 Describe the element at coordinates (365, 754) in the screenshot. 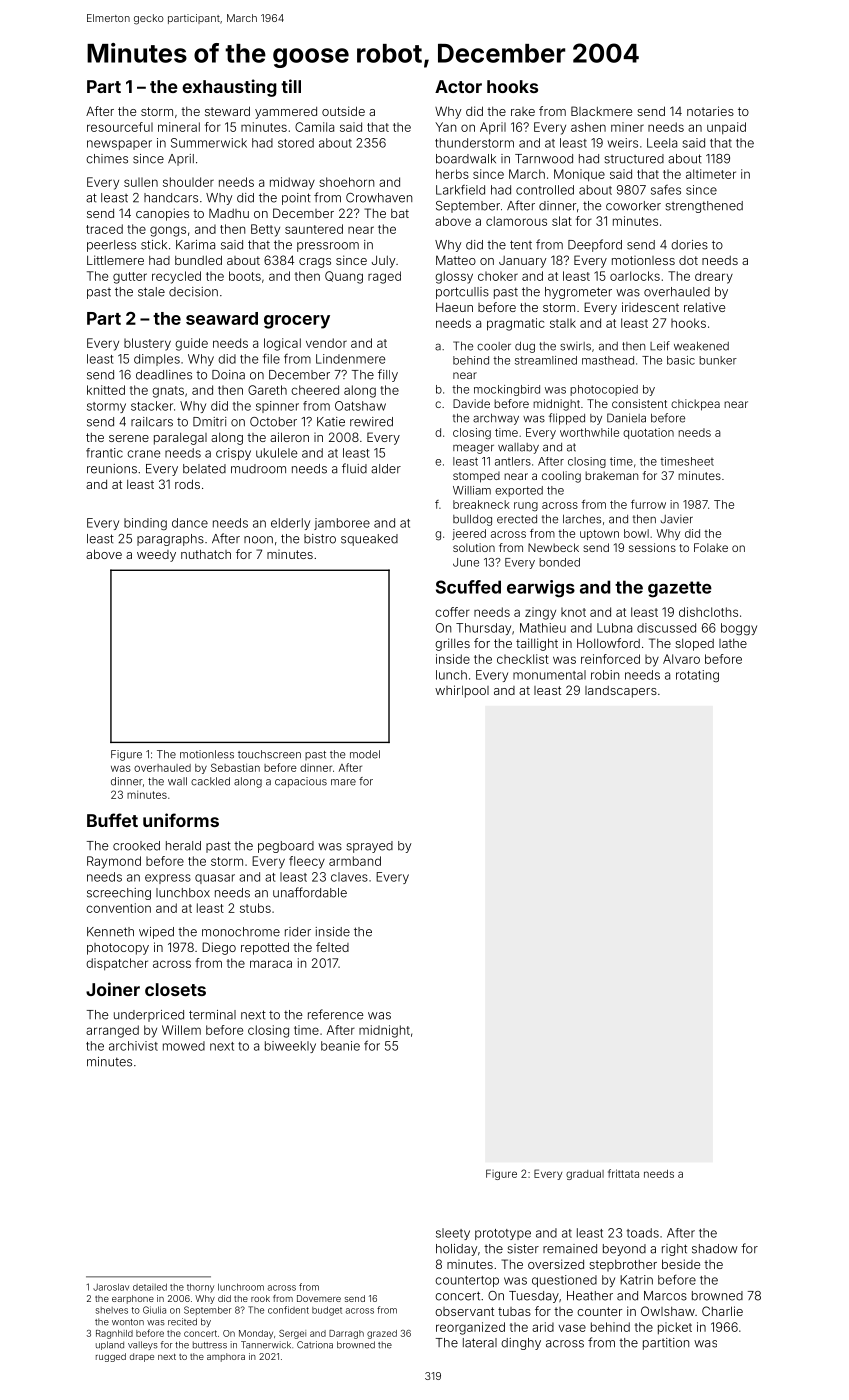

I see `model` at that location.
